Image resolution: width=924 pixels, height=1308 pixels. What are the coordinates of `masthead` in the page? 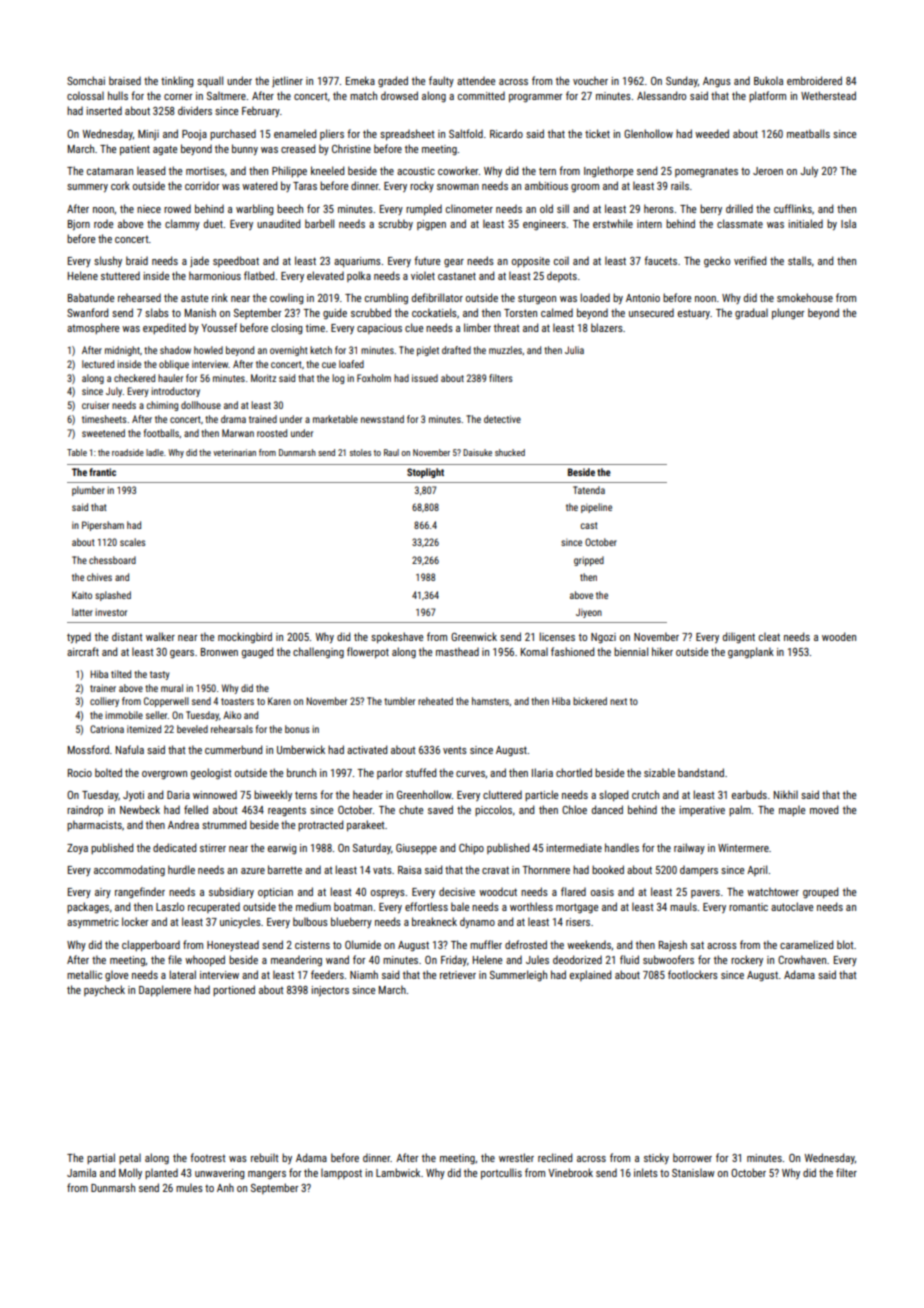 It's located at (457, 651).
